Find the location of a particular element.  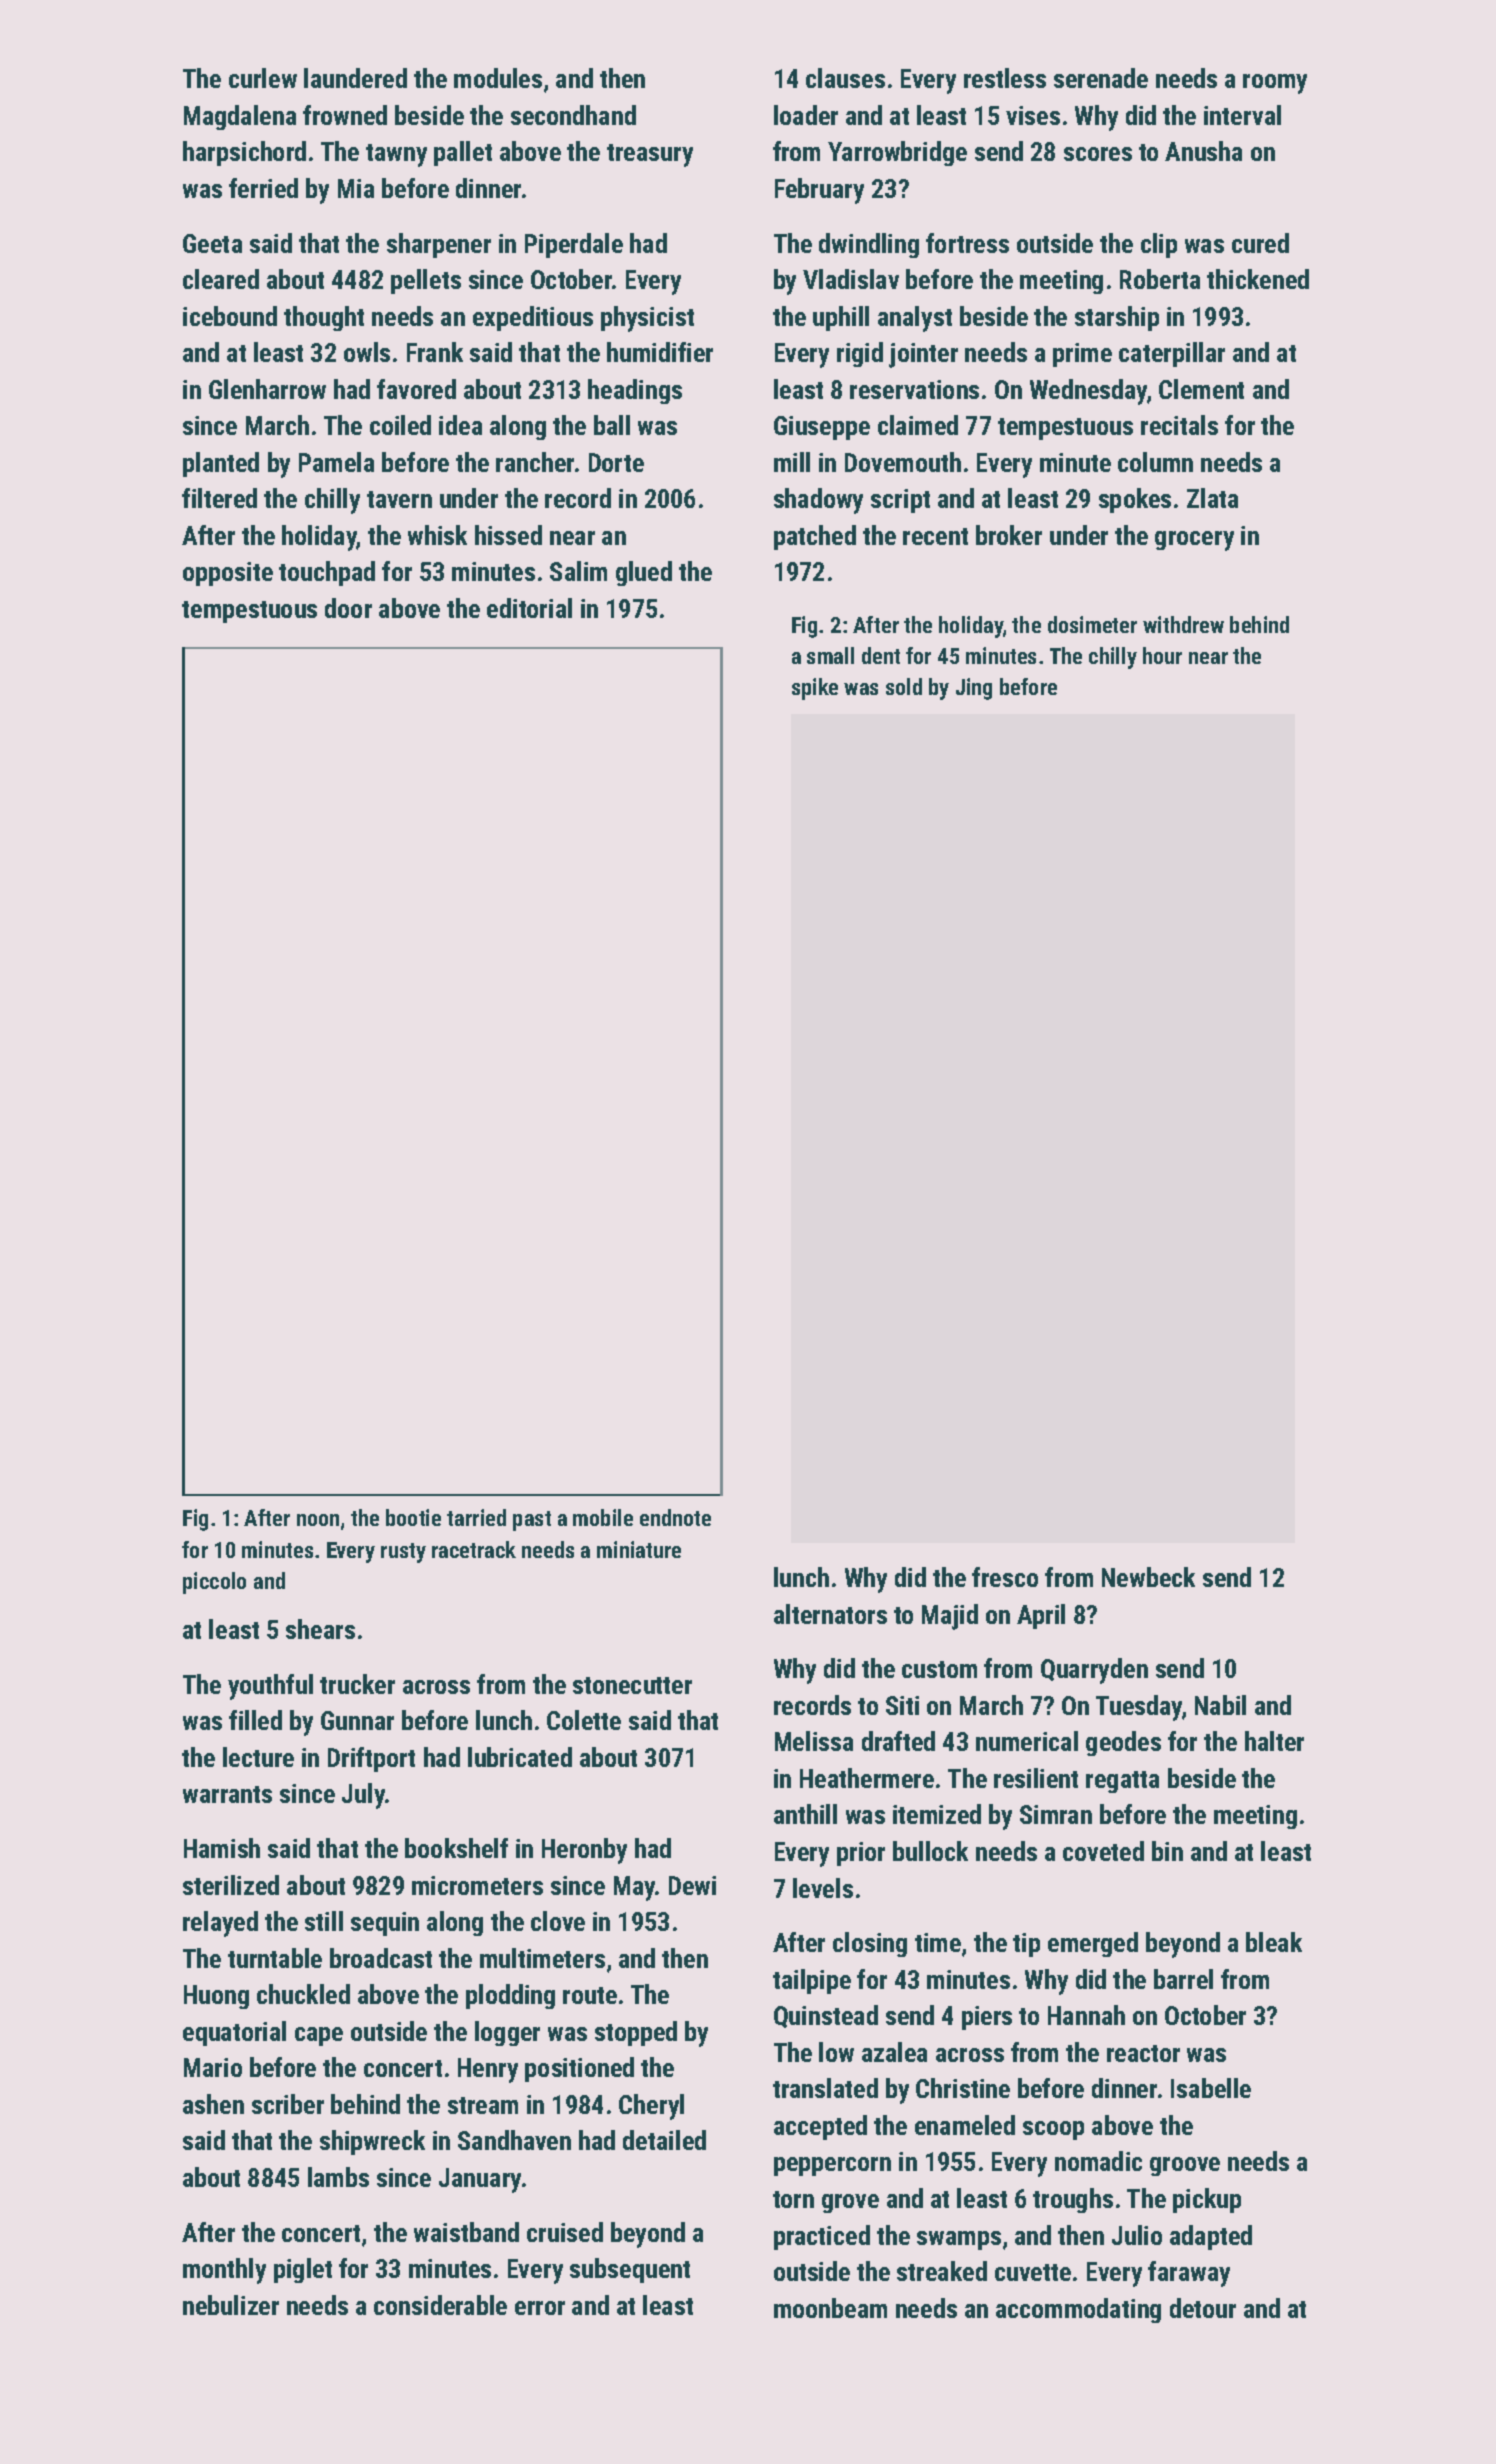

opposite is located at coordinates (228, 574).
